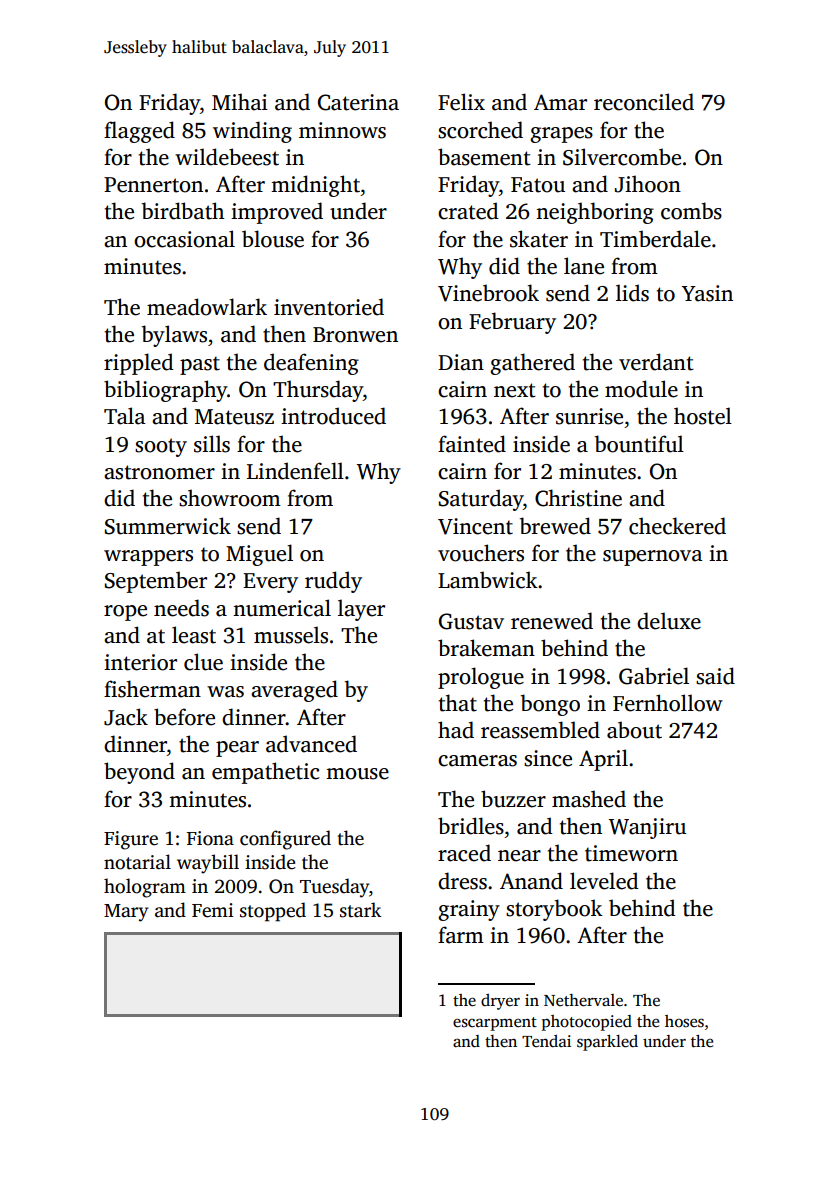 The image size is (840, 1192). What do you see at coordinates (644, 102) in the screenshot?
I see `reconciled` at bounding box center [644, 102].
